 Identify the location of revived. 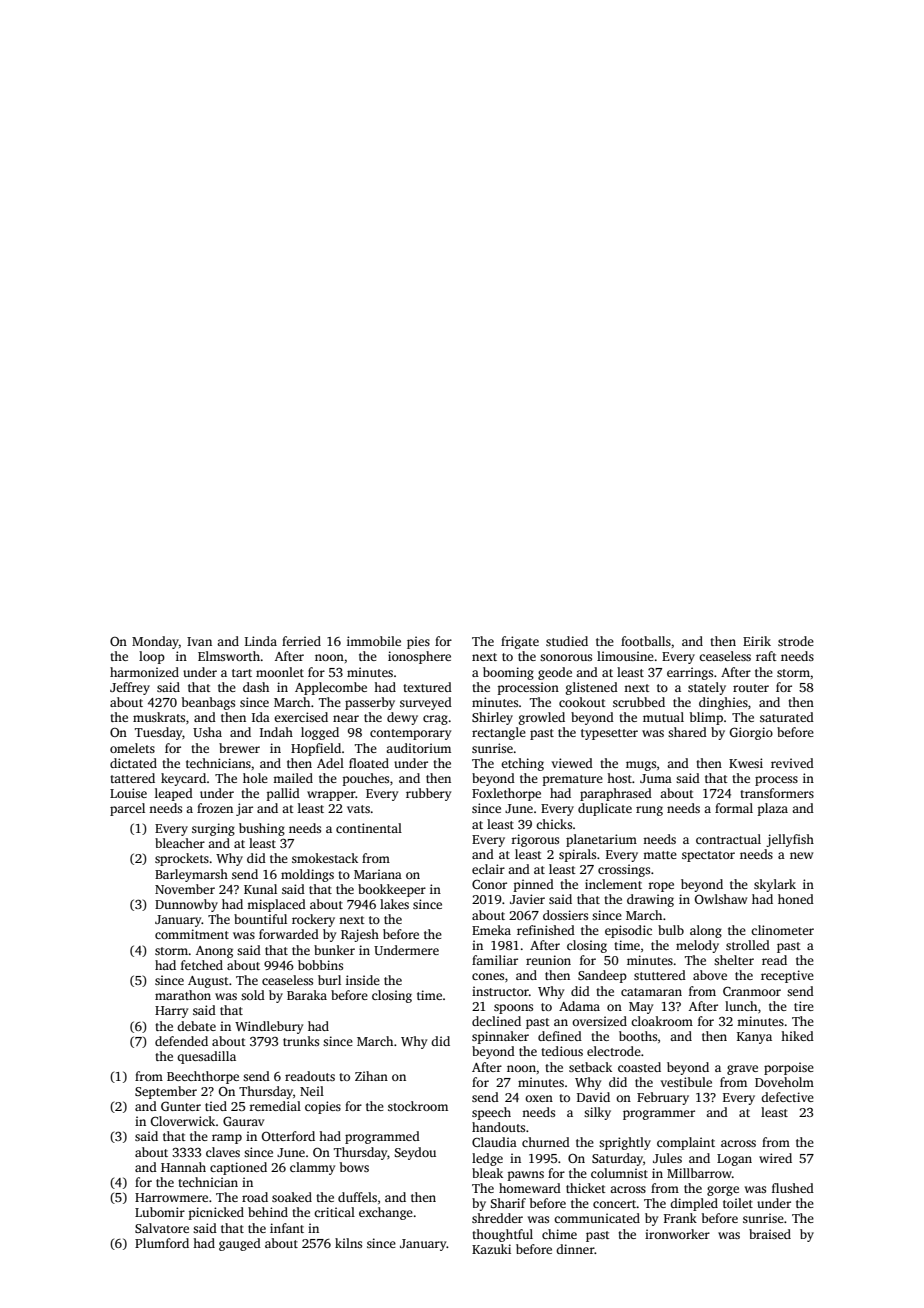
(792, 763).
